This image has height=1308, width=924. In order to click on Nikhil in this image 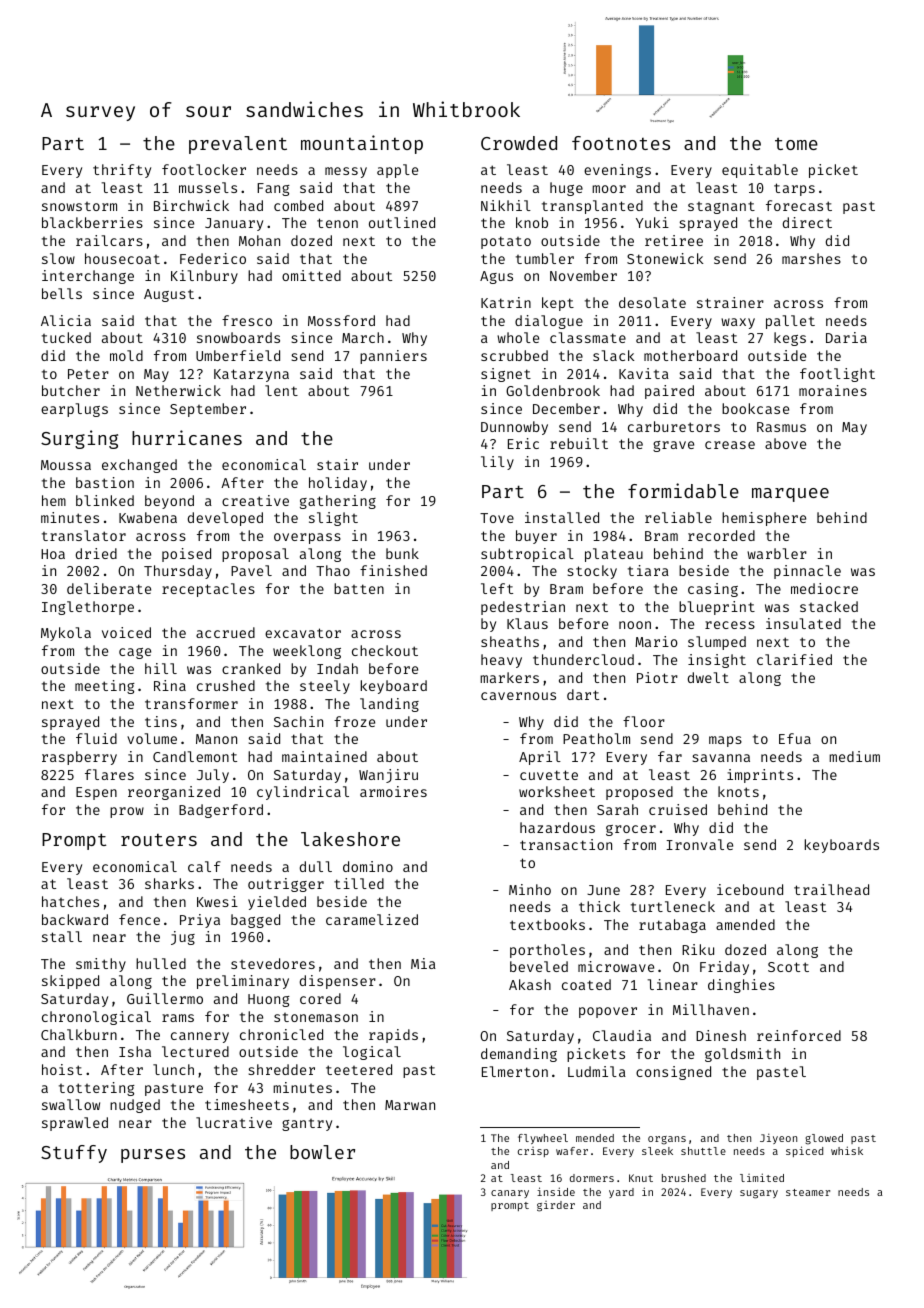, I will do `click(506, 205)`.
